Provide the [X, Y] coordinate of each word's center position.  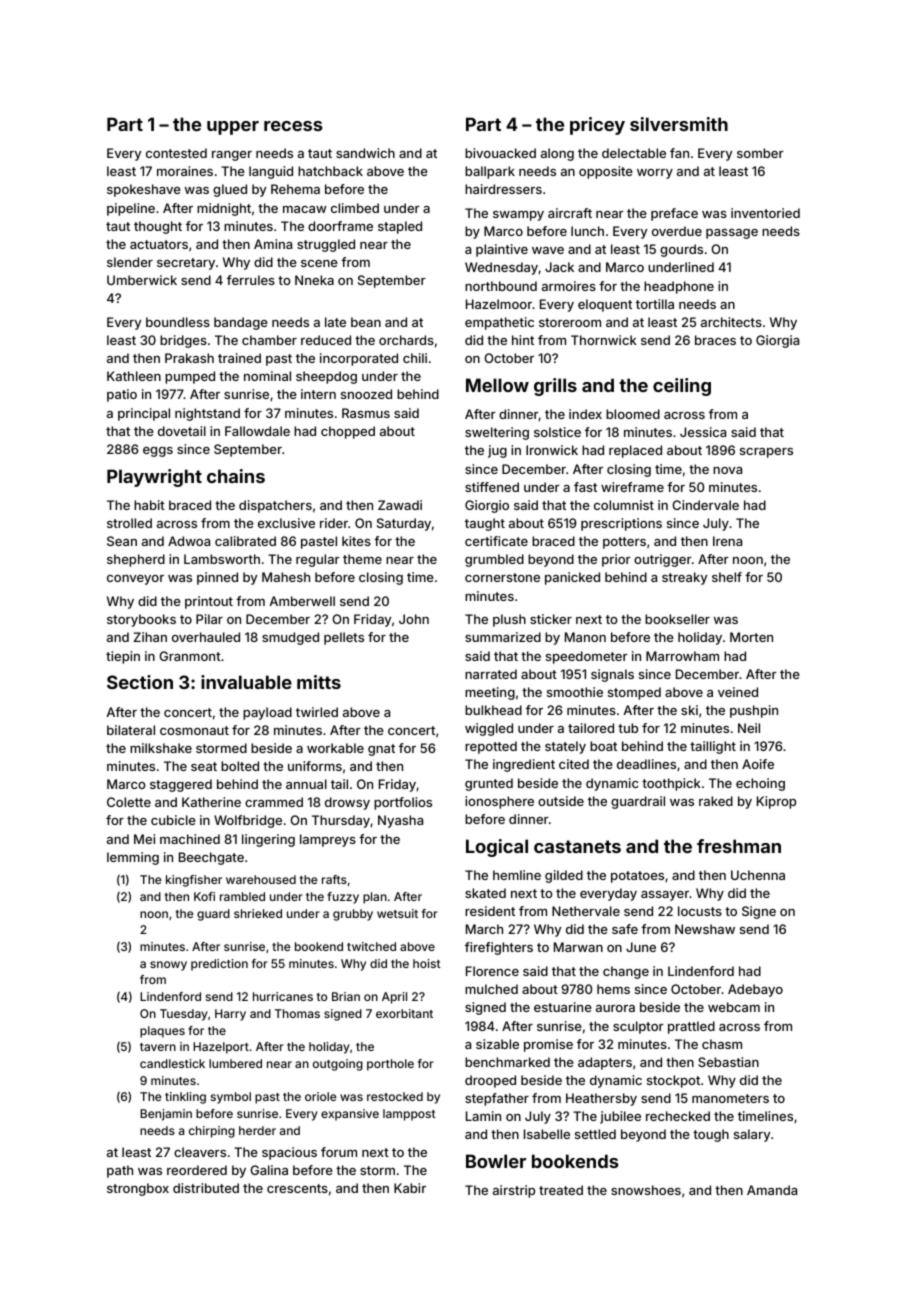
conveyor [135, 580]
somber [760, 153]
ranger [232, 156]
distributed [206, 1188]
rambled [242, 896]
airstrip [514, 1191]
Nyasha [400, 821]
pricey [597, 126]
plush [509, 620]
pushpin [754, 711]
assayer [665, 896]
